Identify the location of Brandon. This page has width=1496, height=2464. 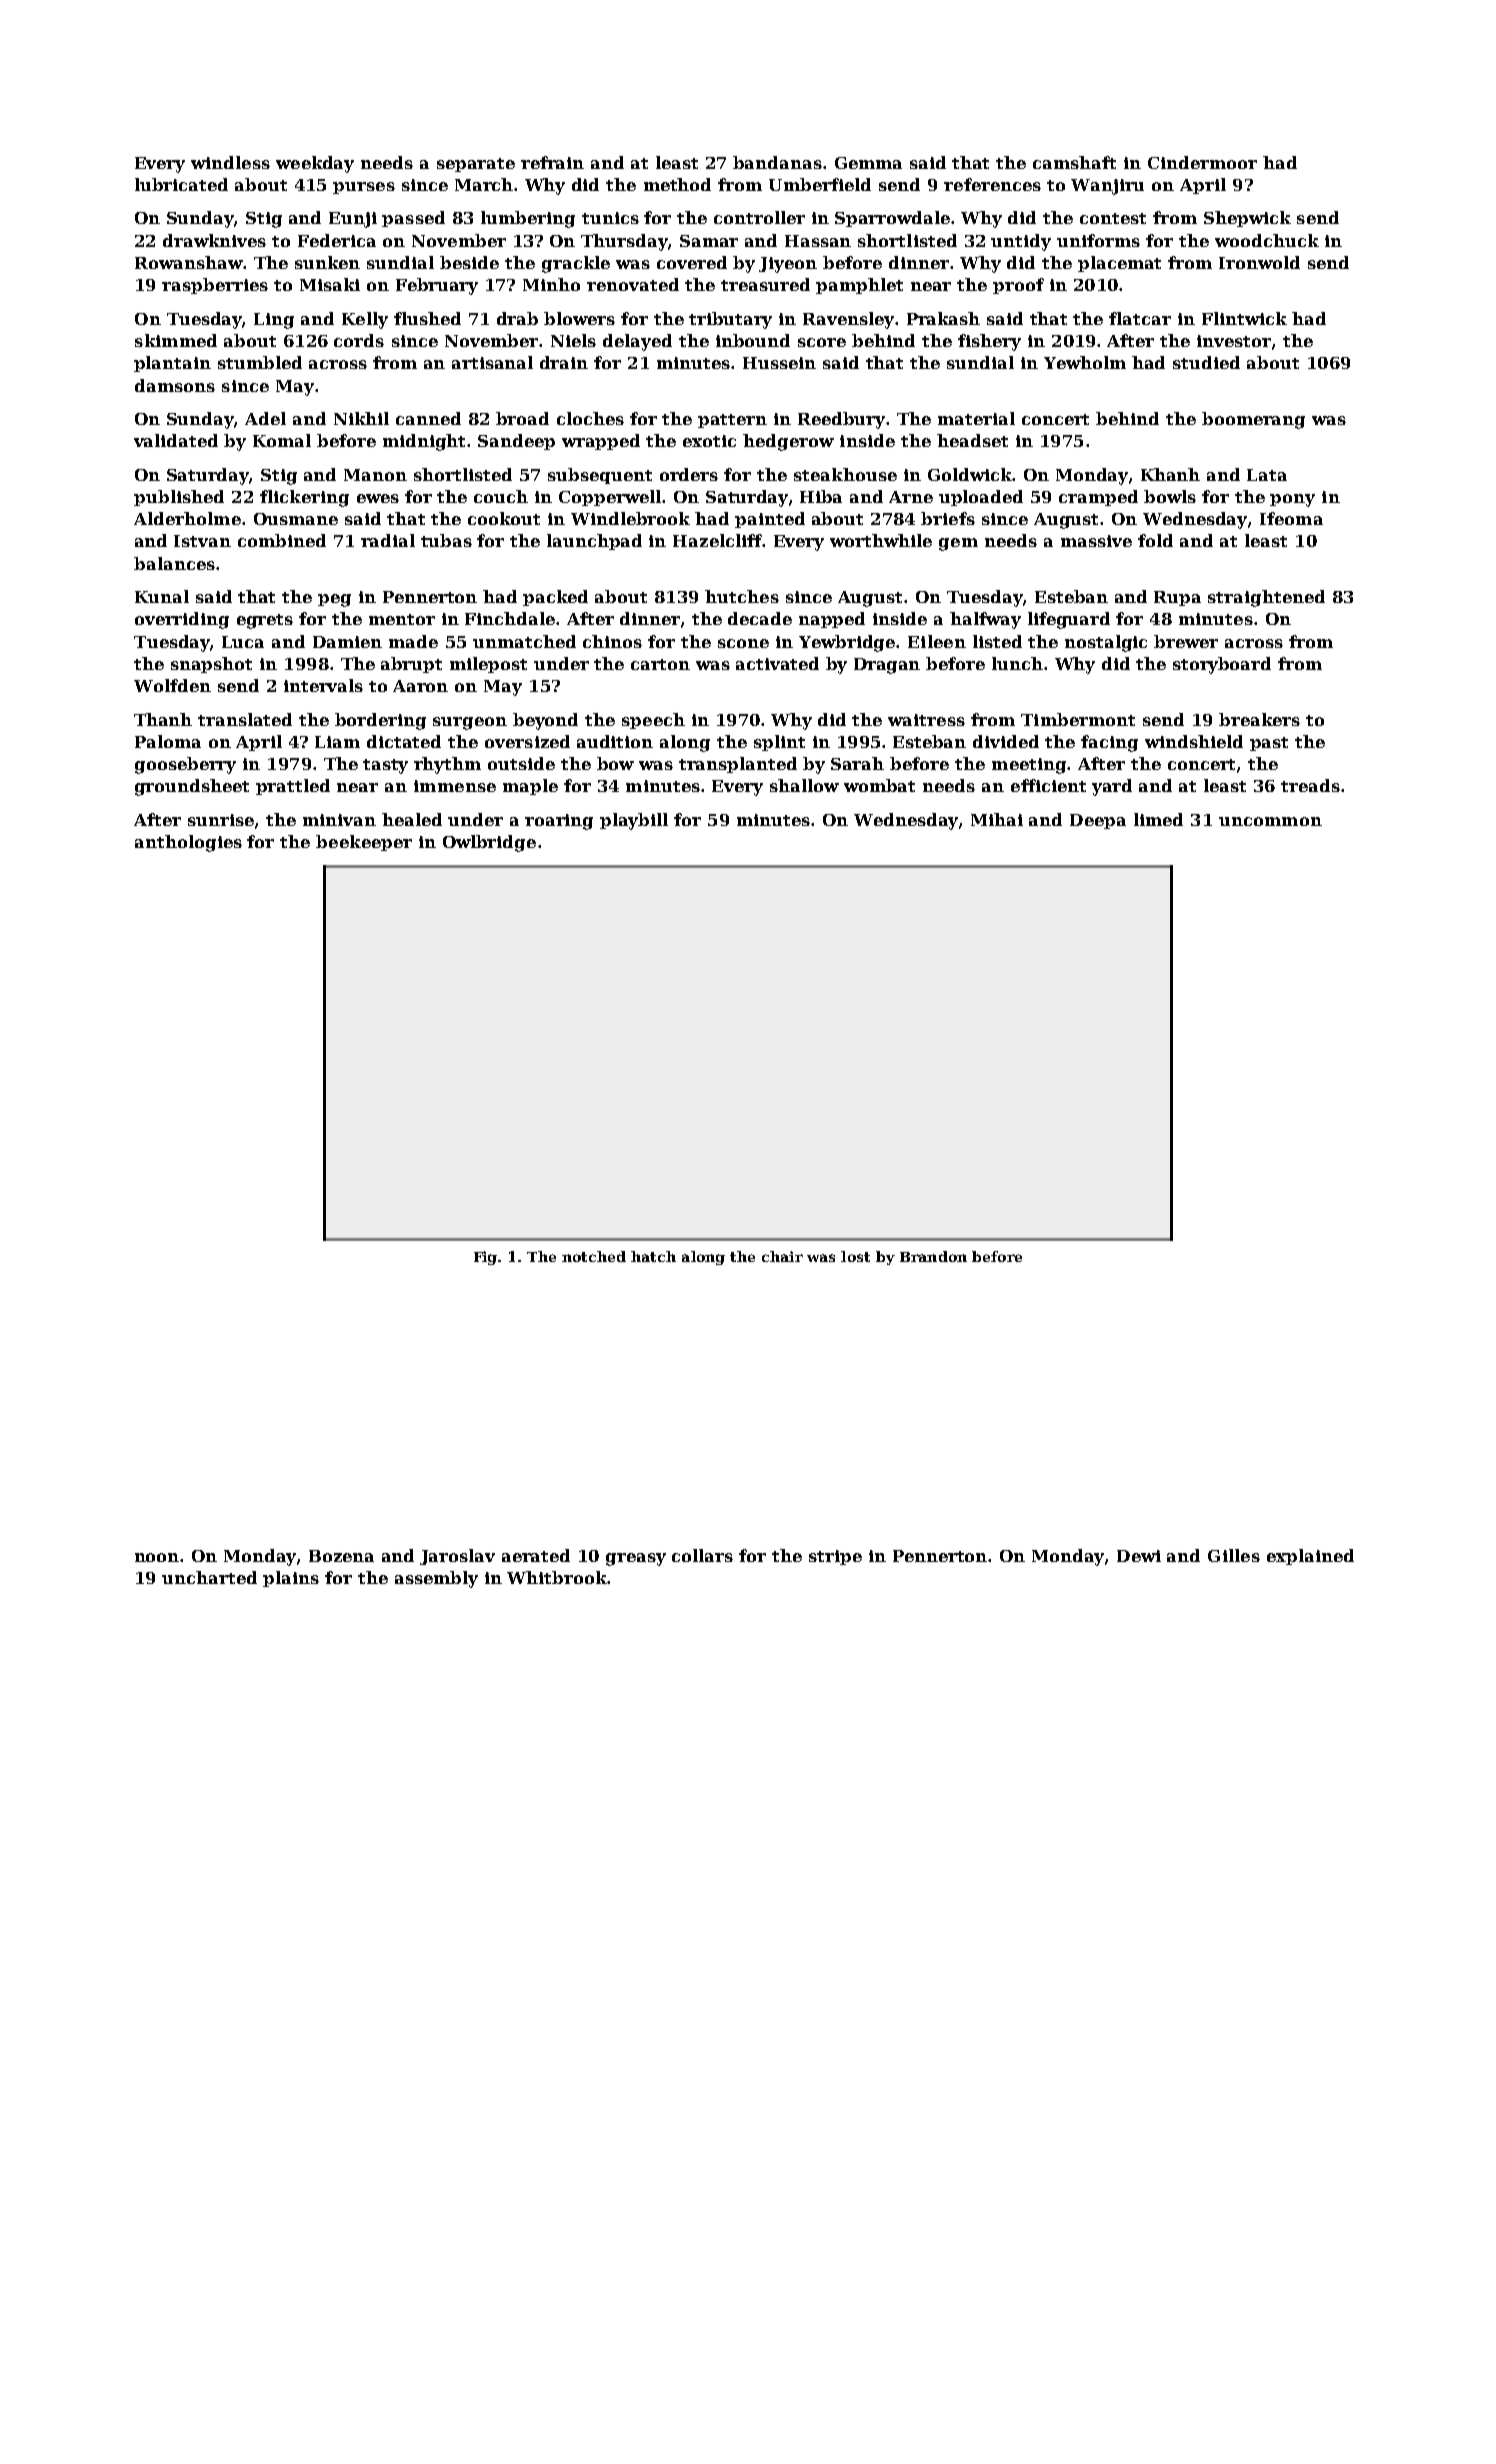
(933, 1256).
